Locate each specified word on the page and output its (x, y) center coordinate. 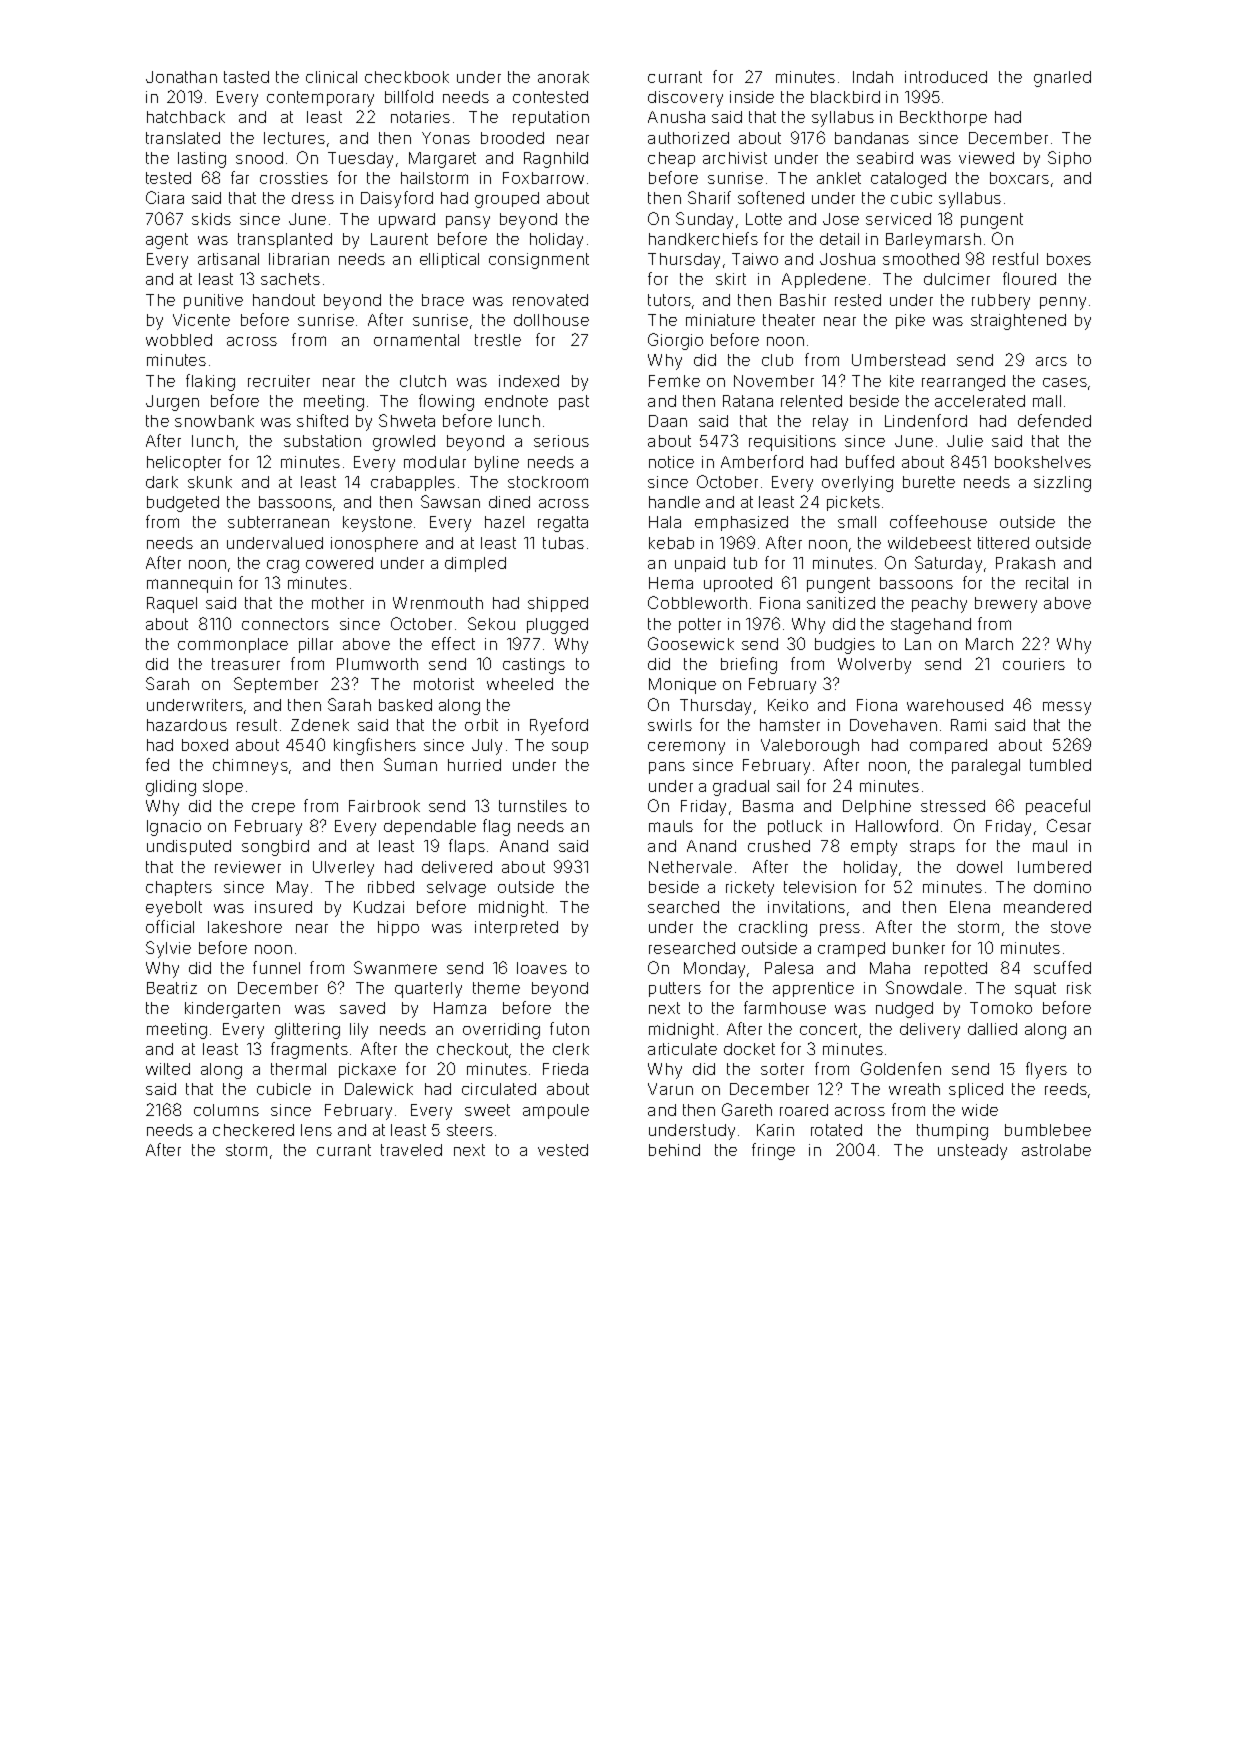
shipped (558, 604)
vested (563, 1150)
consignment (539, 261)
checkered (253, 1130)
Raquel (172, 605)
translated (183, 138)
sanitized (841, 603)
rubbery (1001, 302)
